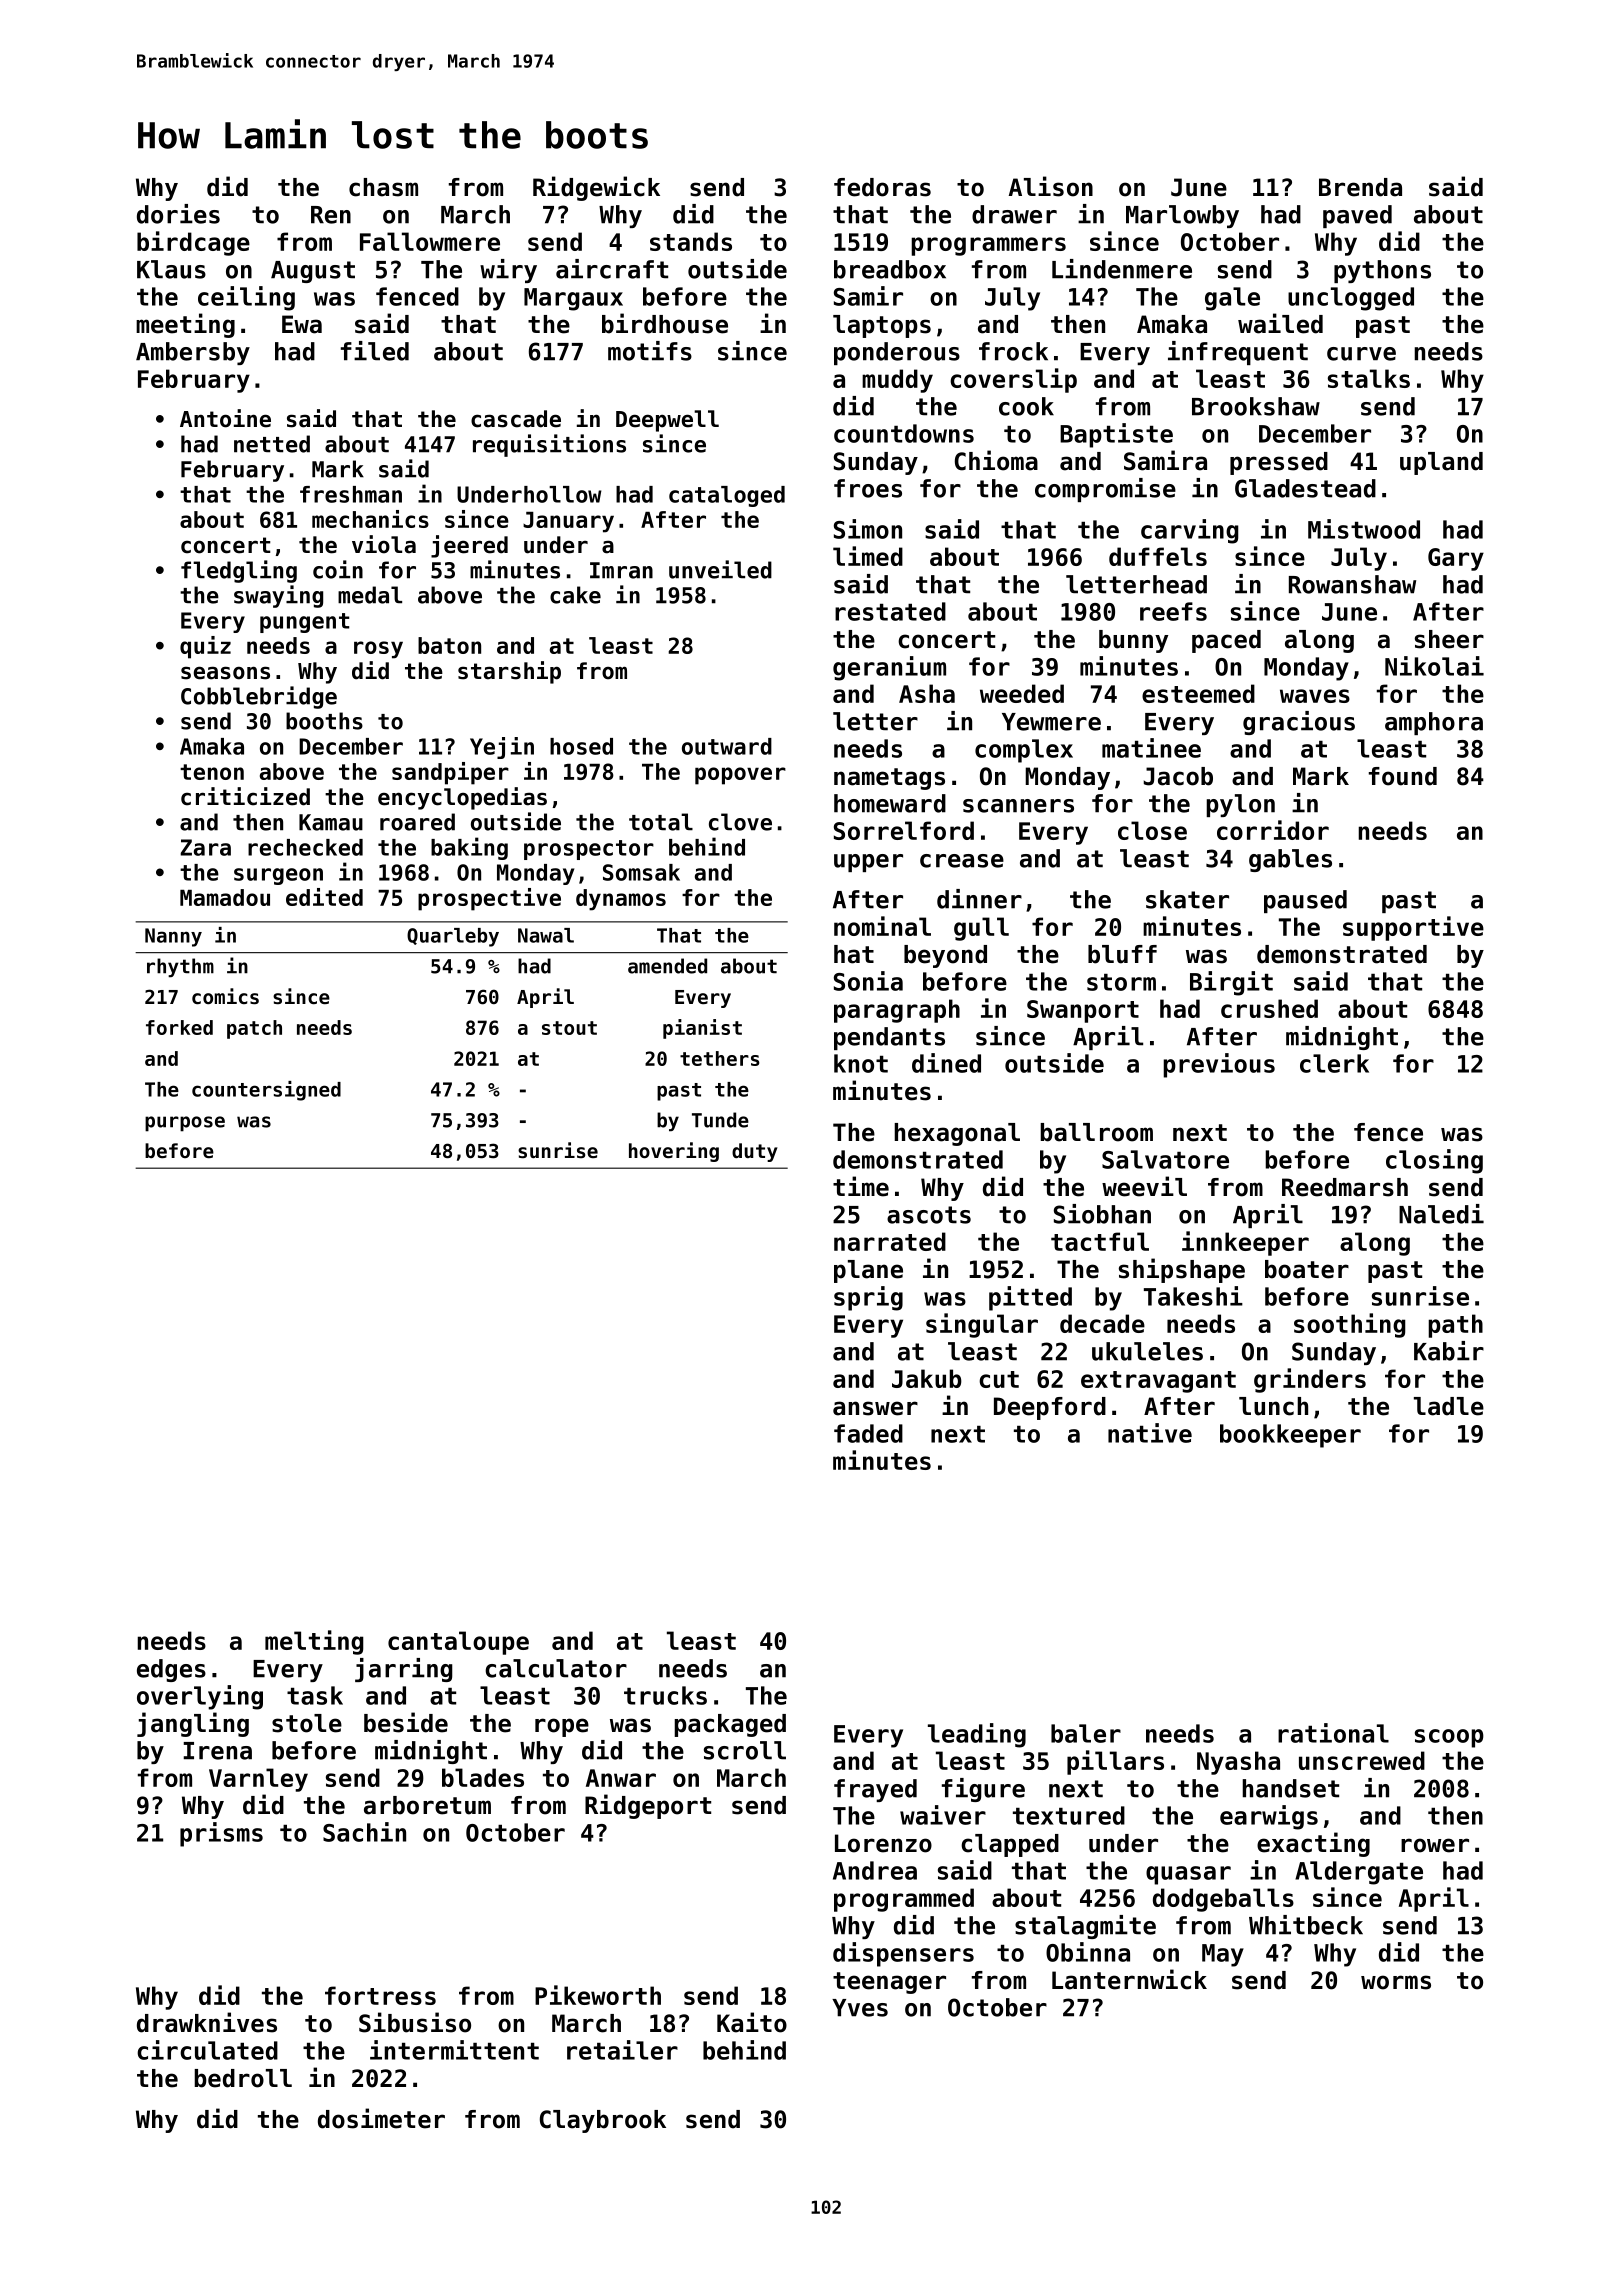 The height and width of the document is (2292, 1620). Describe the element at coordinates (1290, 1436) in the document. I see `bookkeeper` at that location.
